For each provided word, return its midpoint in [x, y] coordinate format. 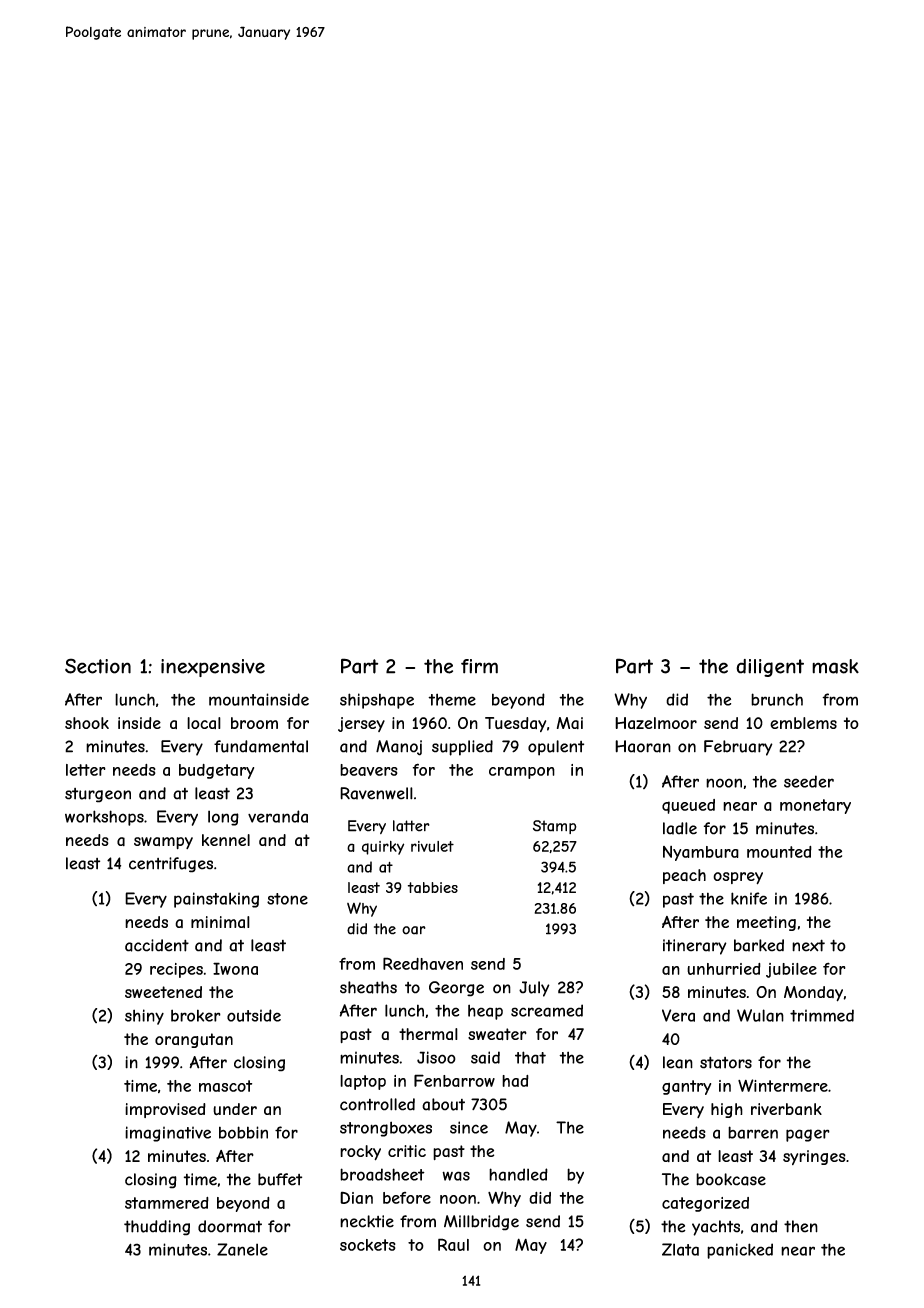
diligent [770, 668]
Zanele [242, 1249]
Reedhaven [423, 963]
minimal [220, 922]
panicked [740, 1251]
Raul [453, 1244]
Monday [813, 994]
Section [98, 666]
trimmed [822, 1015]
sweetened [163, 992]
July [534, 989]
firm [479, 666]
